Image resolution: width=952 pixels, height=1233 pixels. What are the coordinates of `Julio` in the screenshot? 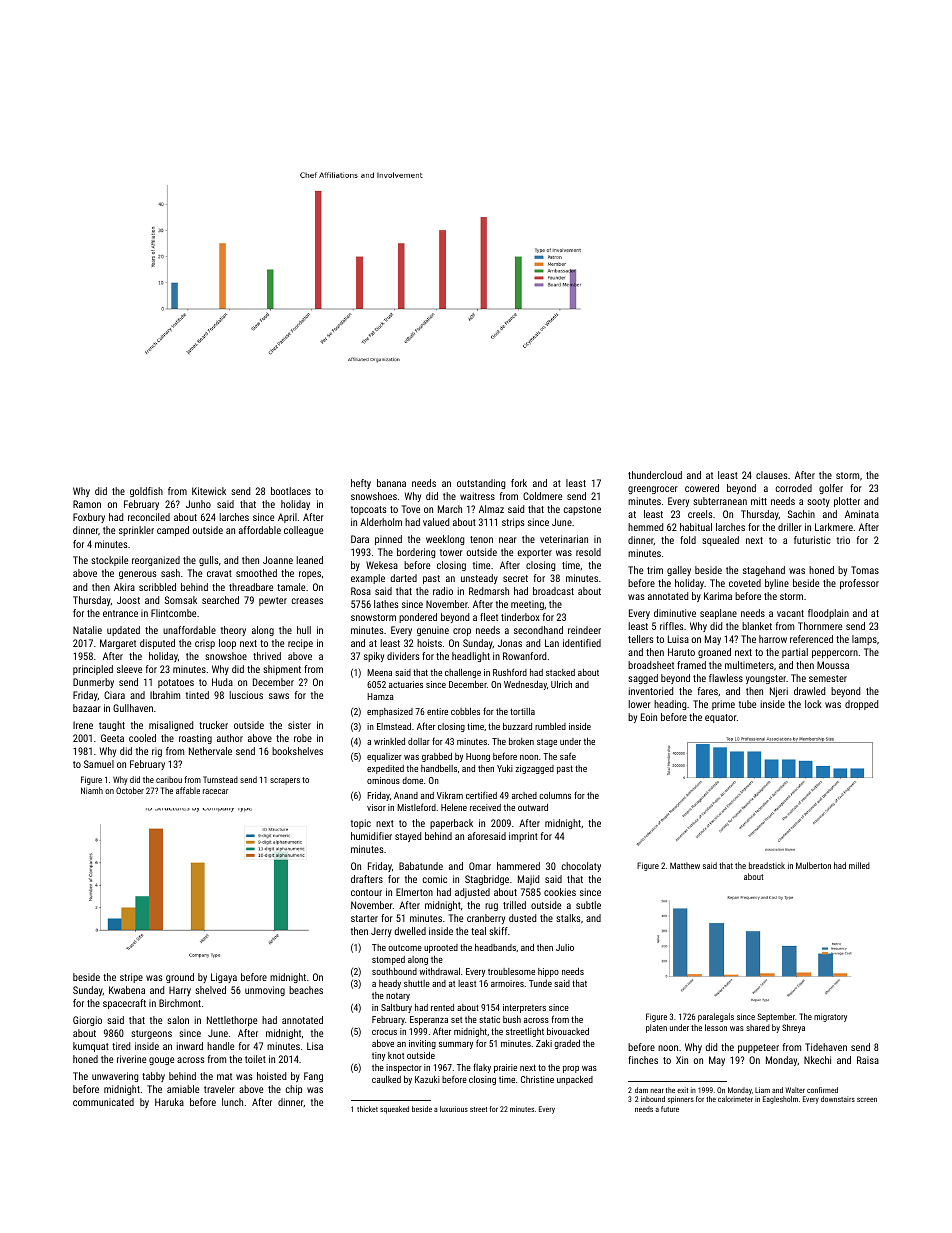 It's located at (565, 947).
